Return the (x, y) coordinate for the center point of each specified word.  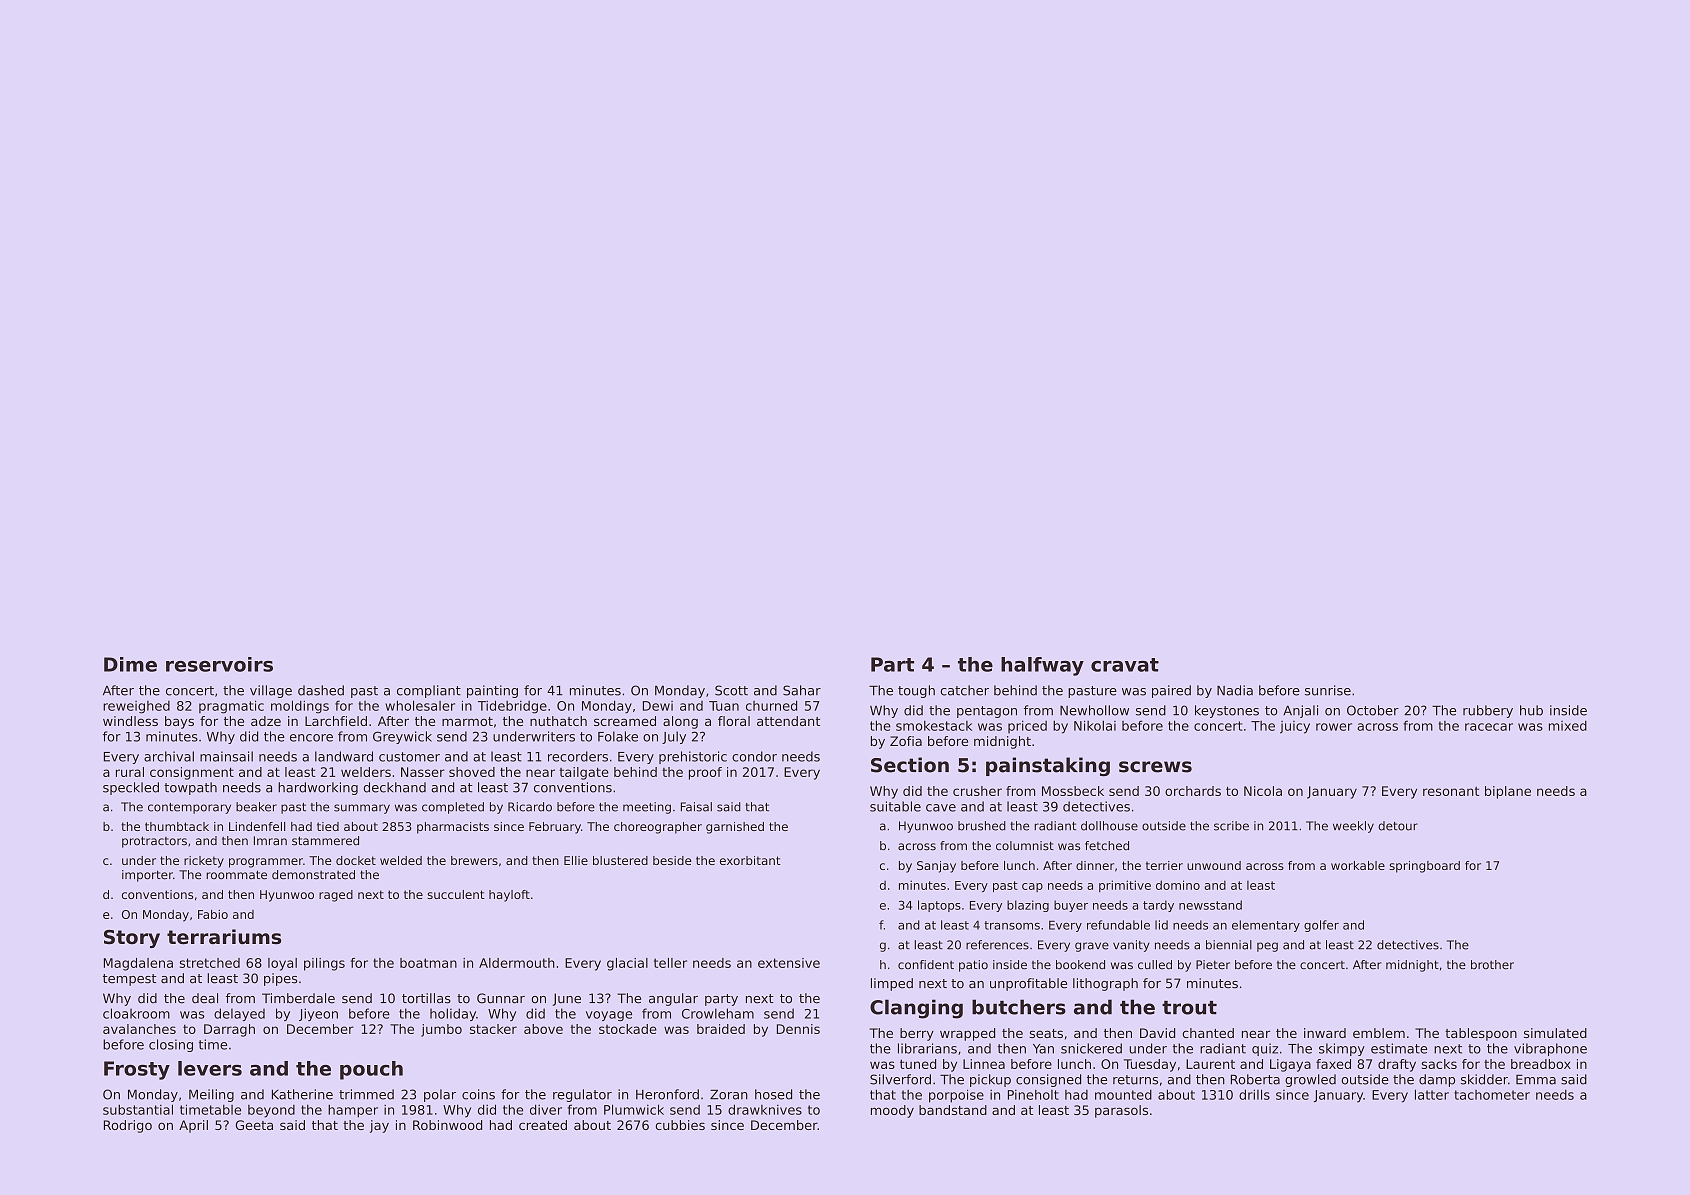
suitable (895, 806)
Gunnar (501, 998)
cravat (1125, 665)
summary (362, 809)
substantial (138, 1109)
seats (1046, 1033)
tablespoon (1481, 1034)
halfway (1042, 666)
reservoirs (219, 664)
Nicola (1263, 791)
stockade (628, 1029)
